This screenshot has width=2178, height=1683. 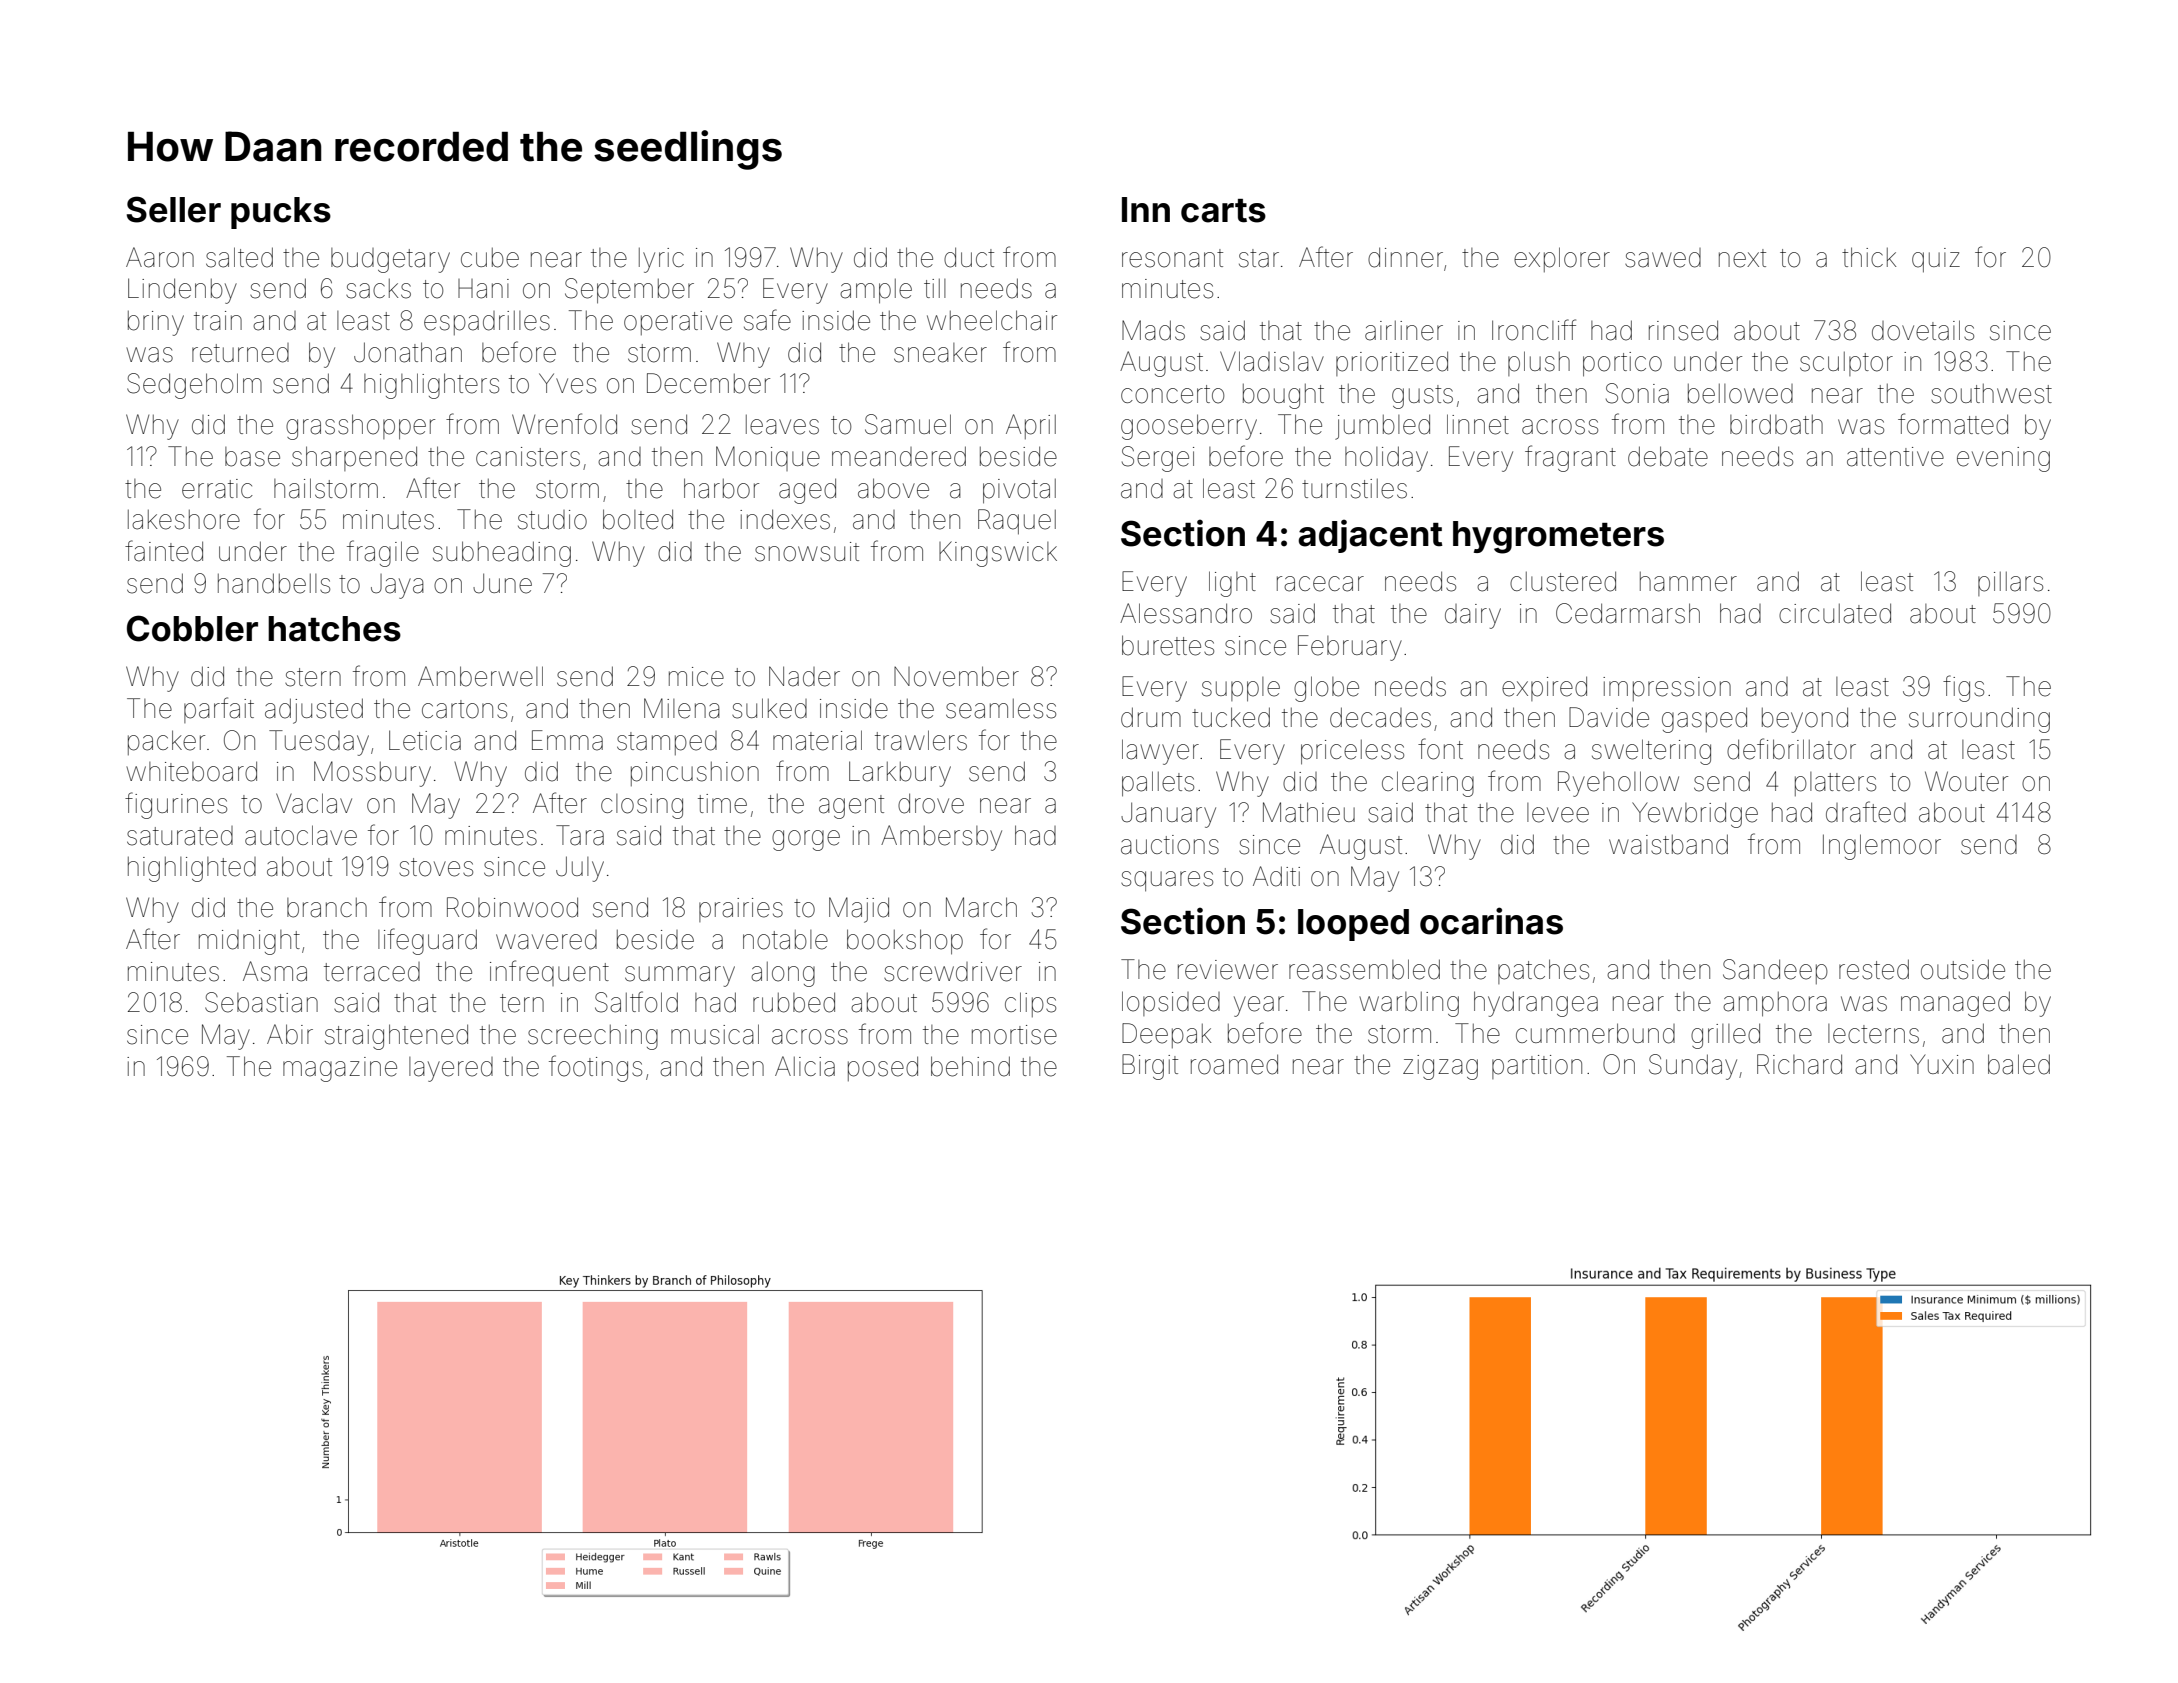 I want to click on carts, so click(x=1223, y=211).
